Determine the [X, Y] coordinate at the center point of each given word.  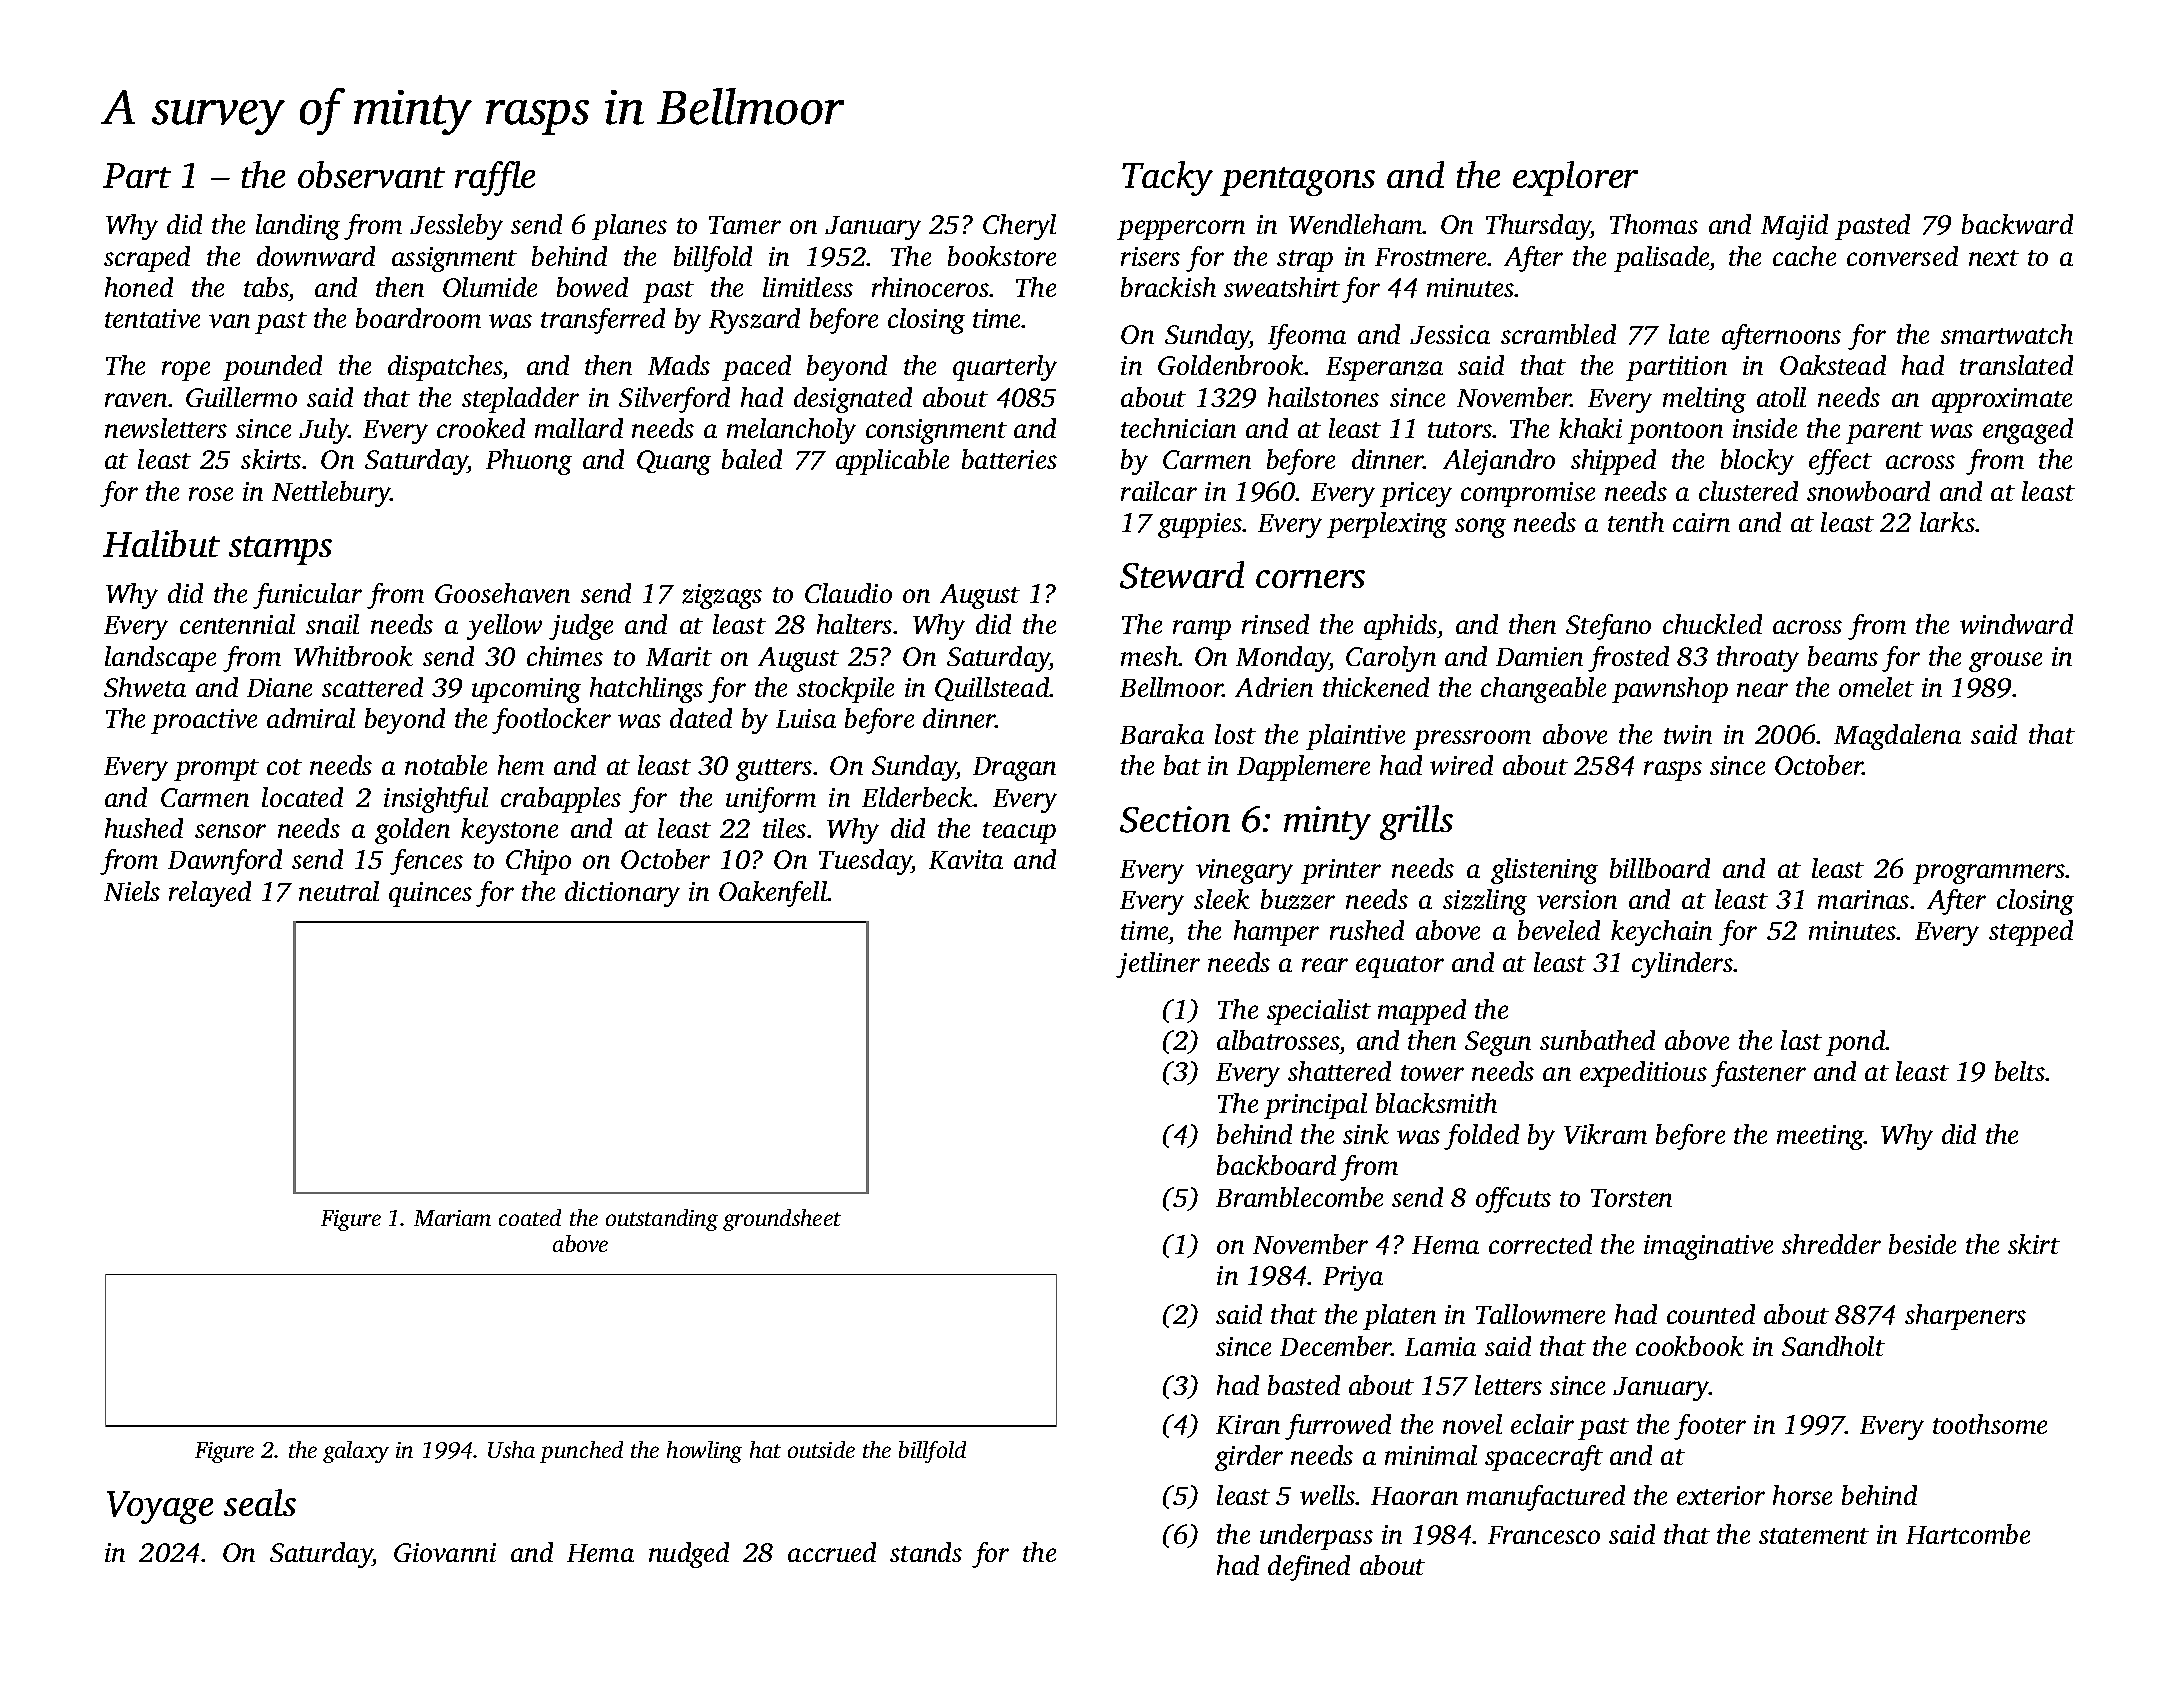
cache [1804, 256]
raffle [495, 178]
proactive [204, 721]
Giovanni [445, 1552]
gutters [774, 770]
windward [2016, 624]
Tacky [1167, 178]
